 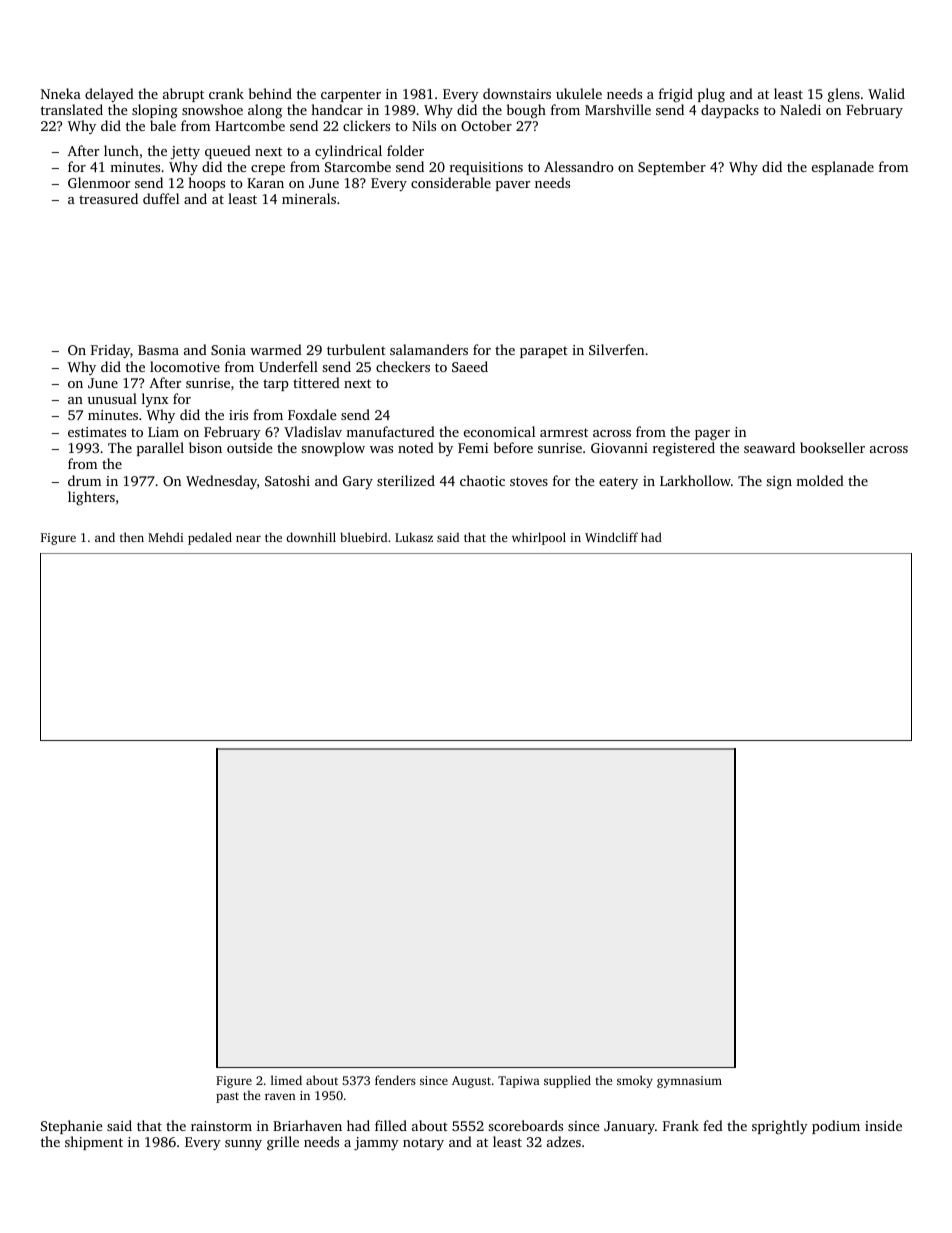 What do you see at coordinates (513, 186) in the image?
I see `paver` at bounding box center [513, 186].
